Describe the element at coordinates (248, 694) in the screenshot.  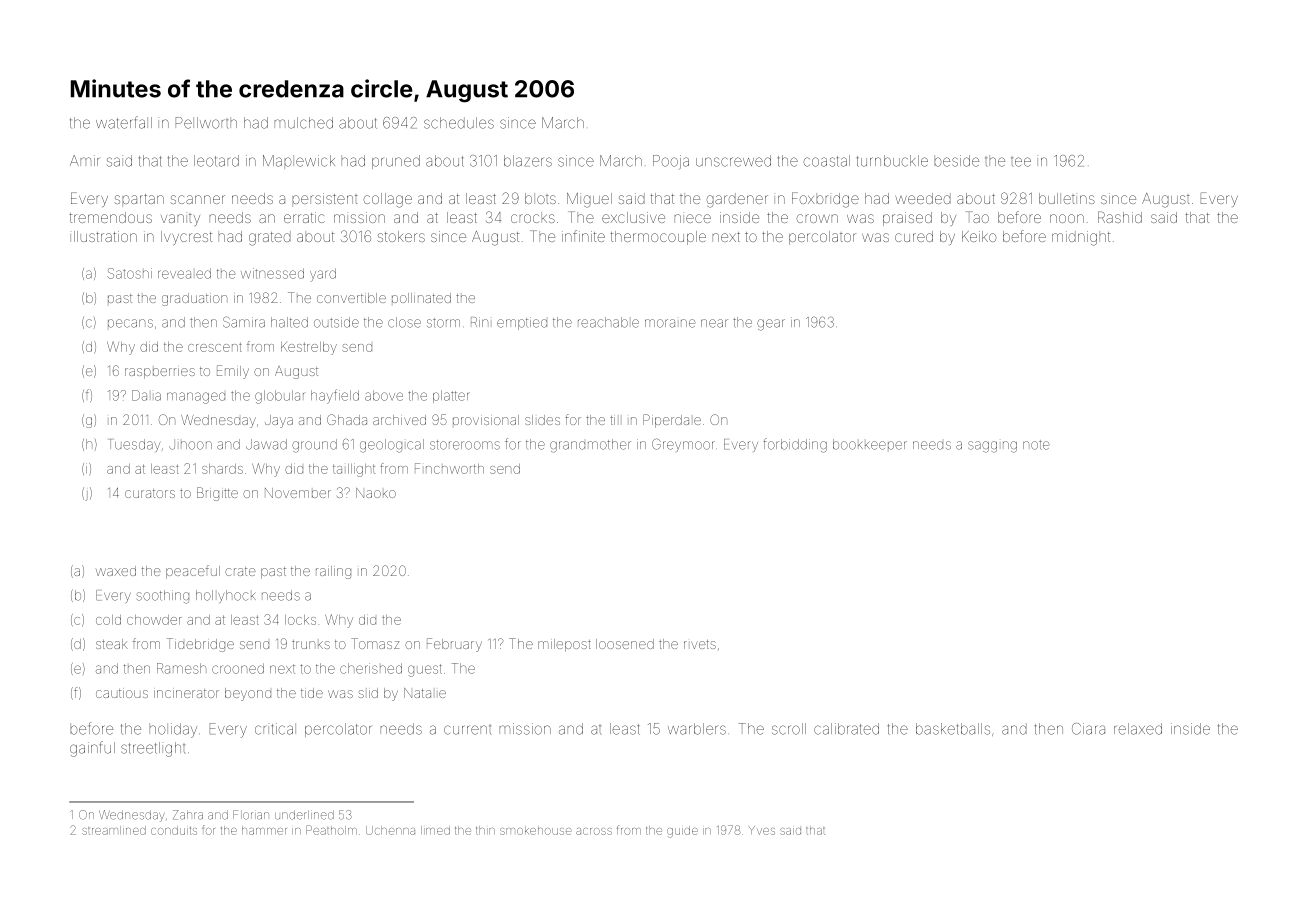
I see `beyond` at that location.
